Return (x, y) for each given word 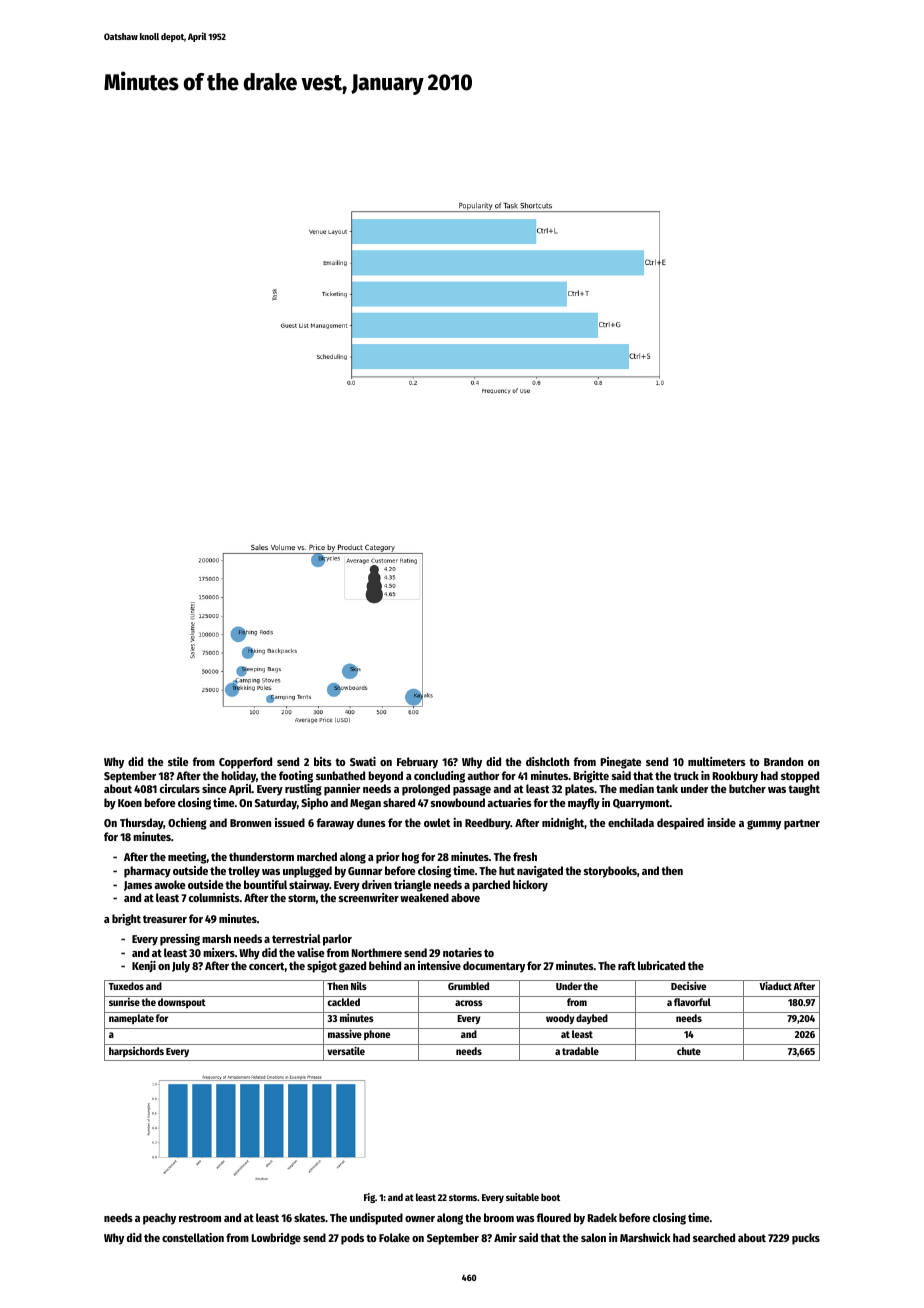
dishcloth (547, 761)
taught (804, 790)
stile (178, 761)
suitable (522, 1197)
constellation (193, 1237)
